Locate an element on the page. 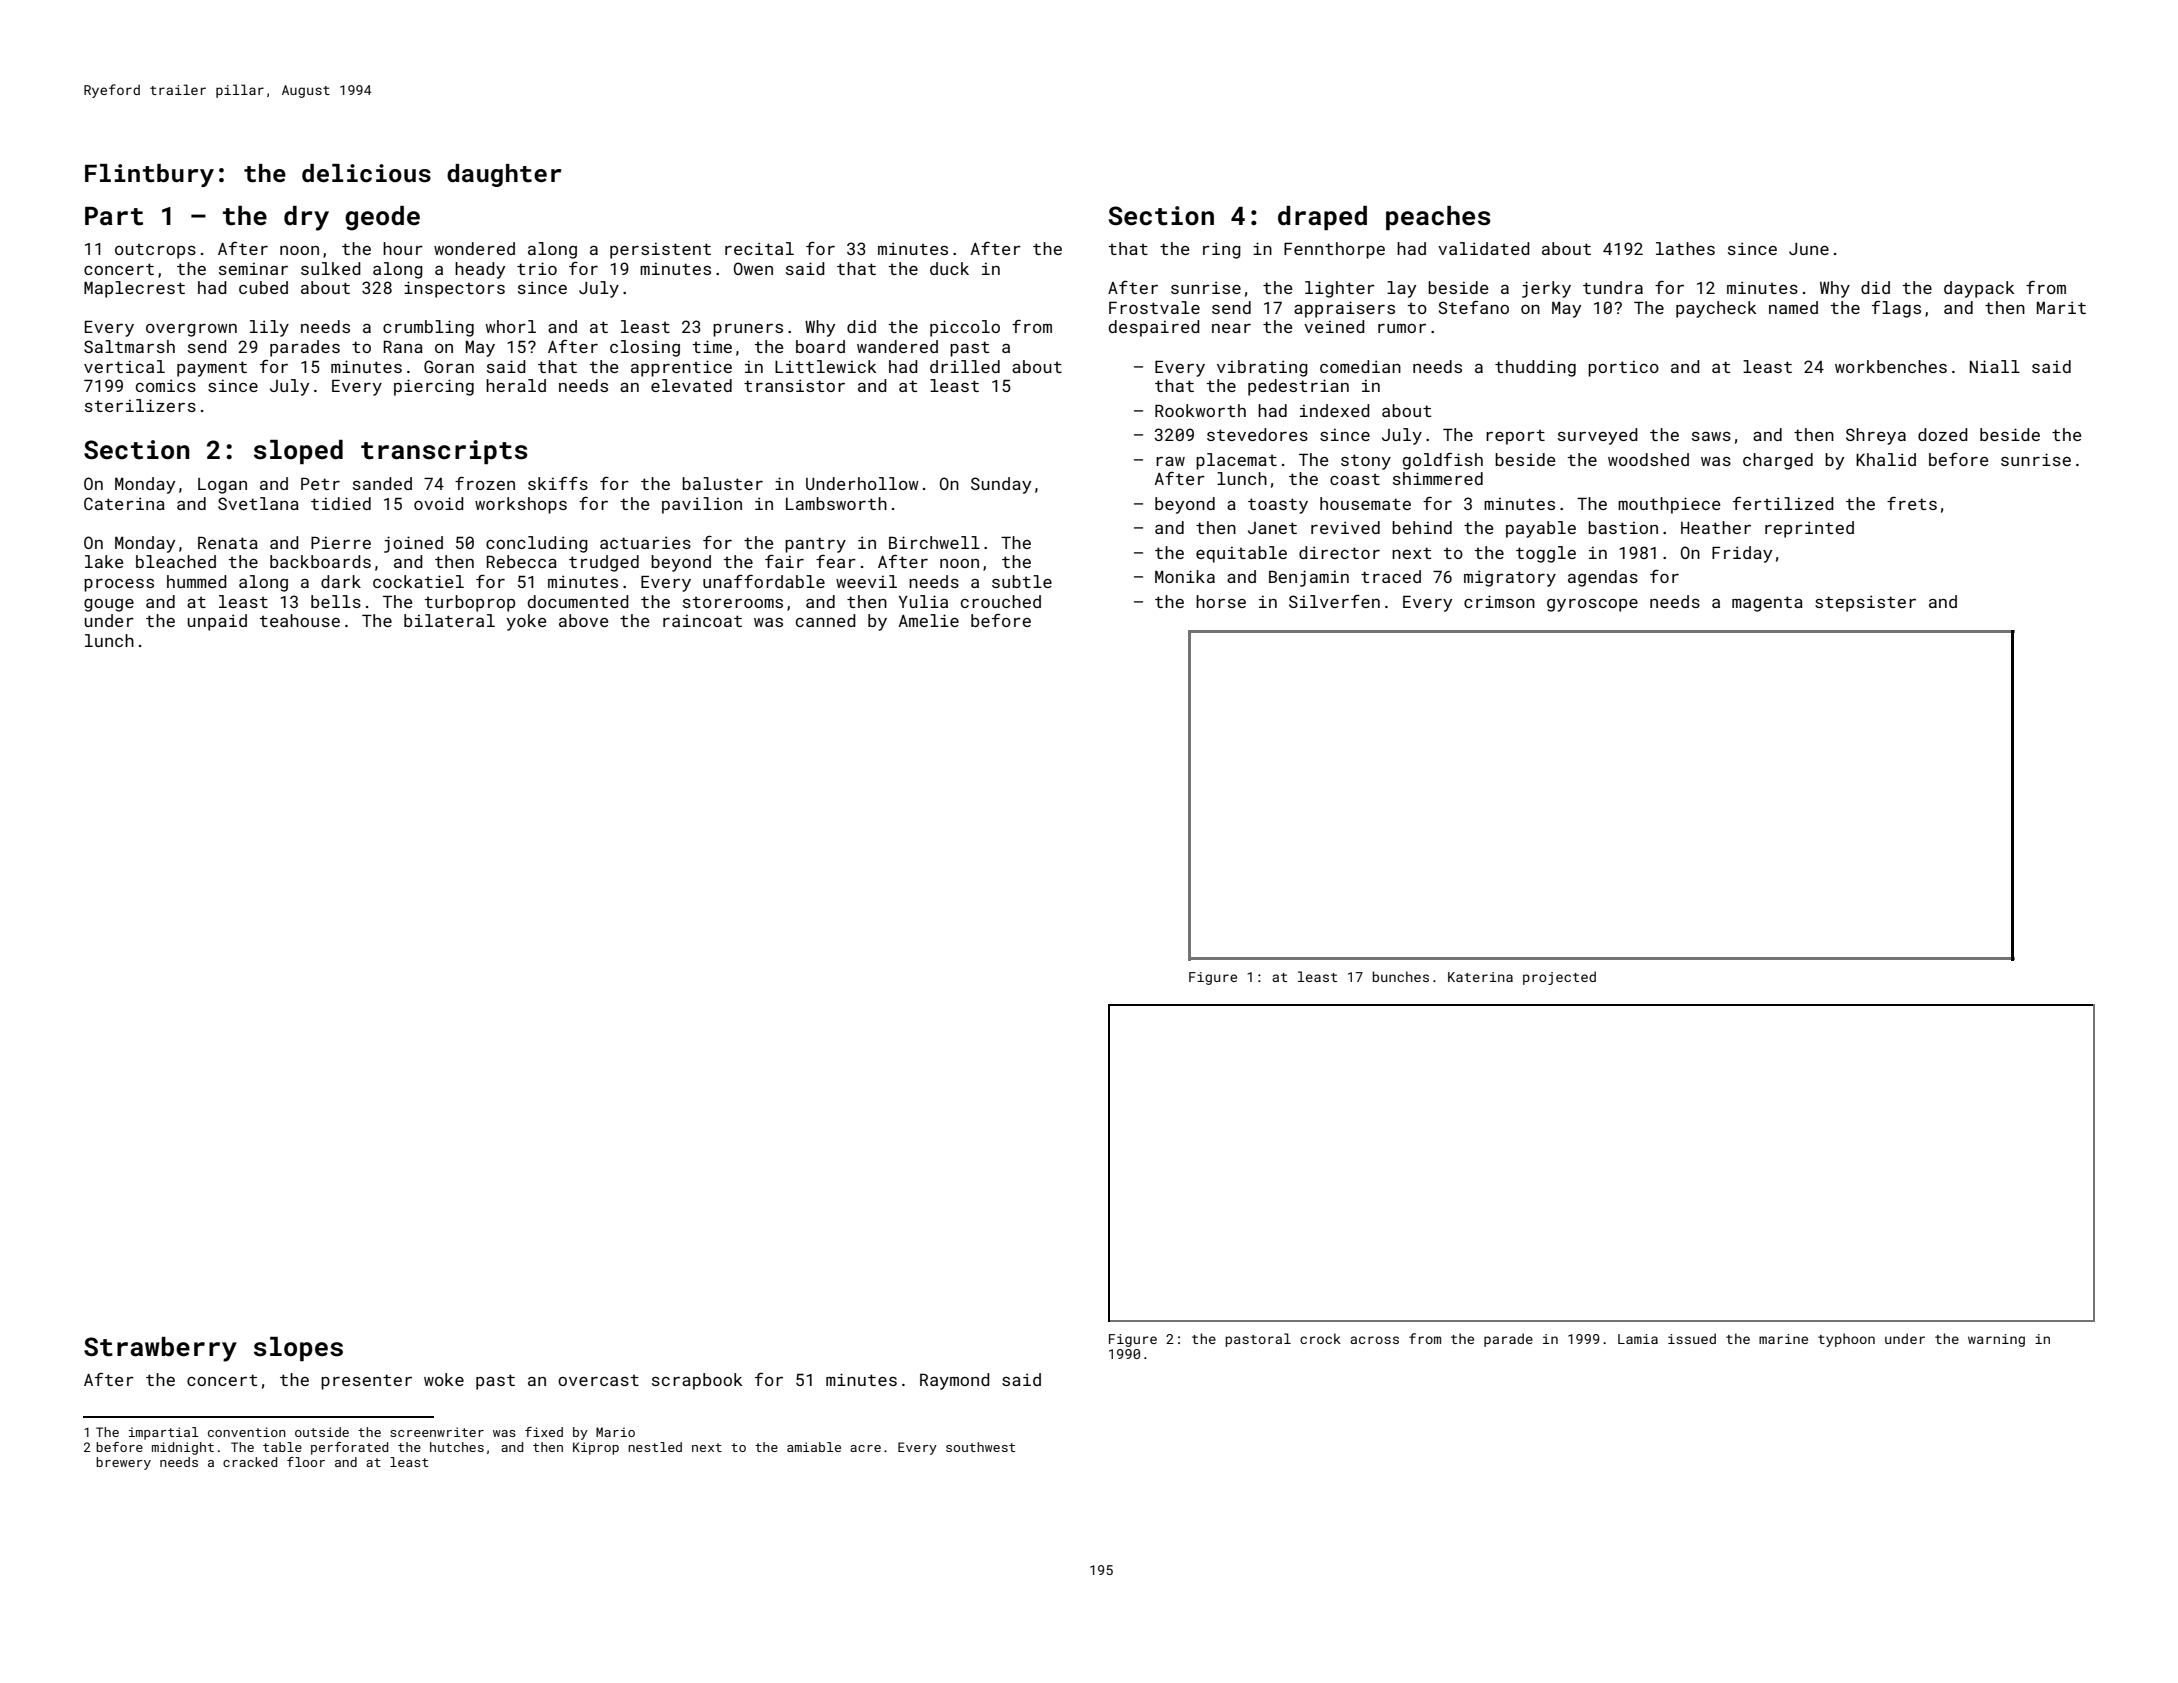  crock is located at coordinates (1320, 1338).
